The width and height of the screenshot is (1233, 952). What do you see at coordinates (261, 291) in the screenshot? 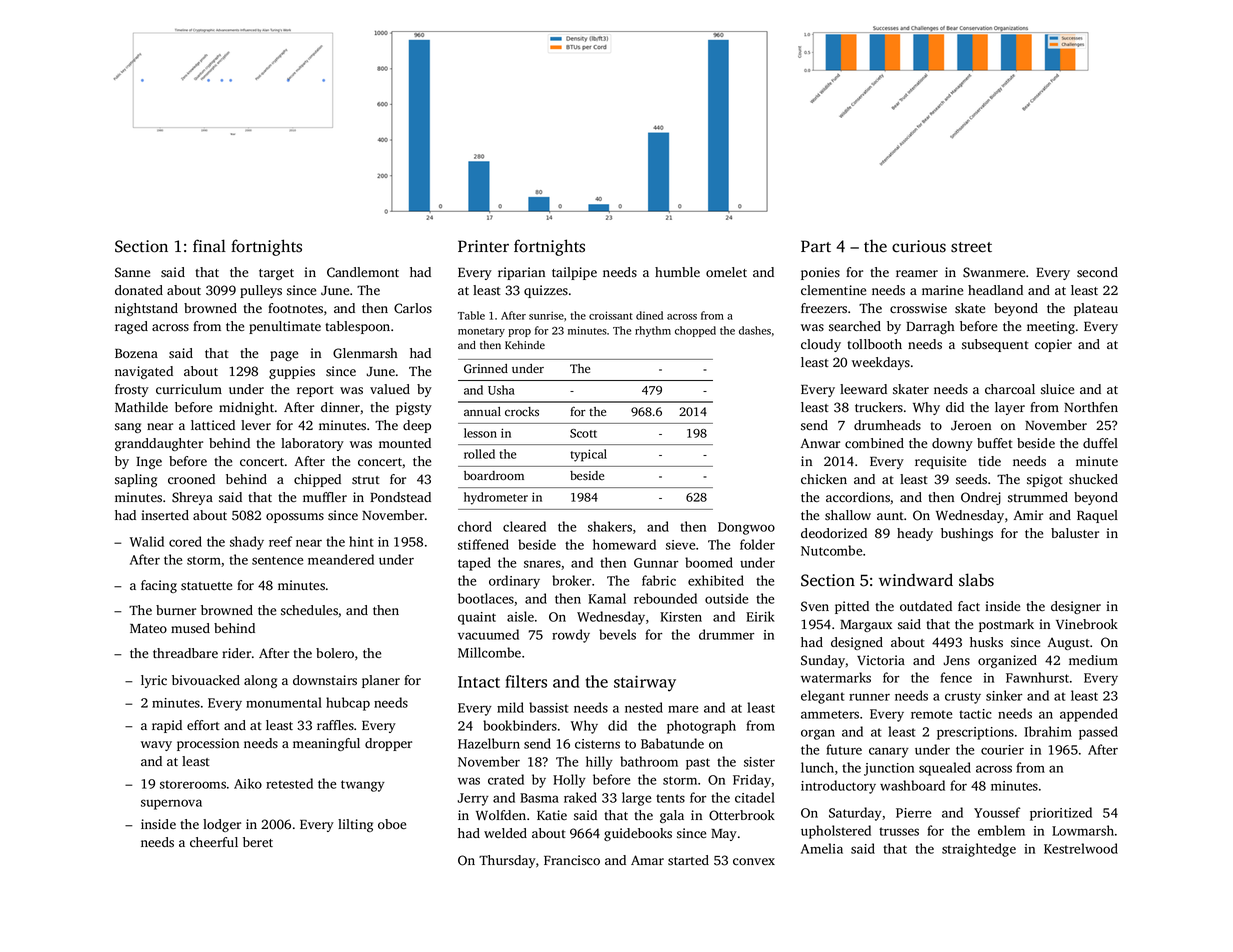
I see `pulleys` at bounding box center [261, 291].
